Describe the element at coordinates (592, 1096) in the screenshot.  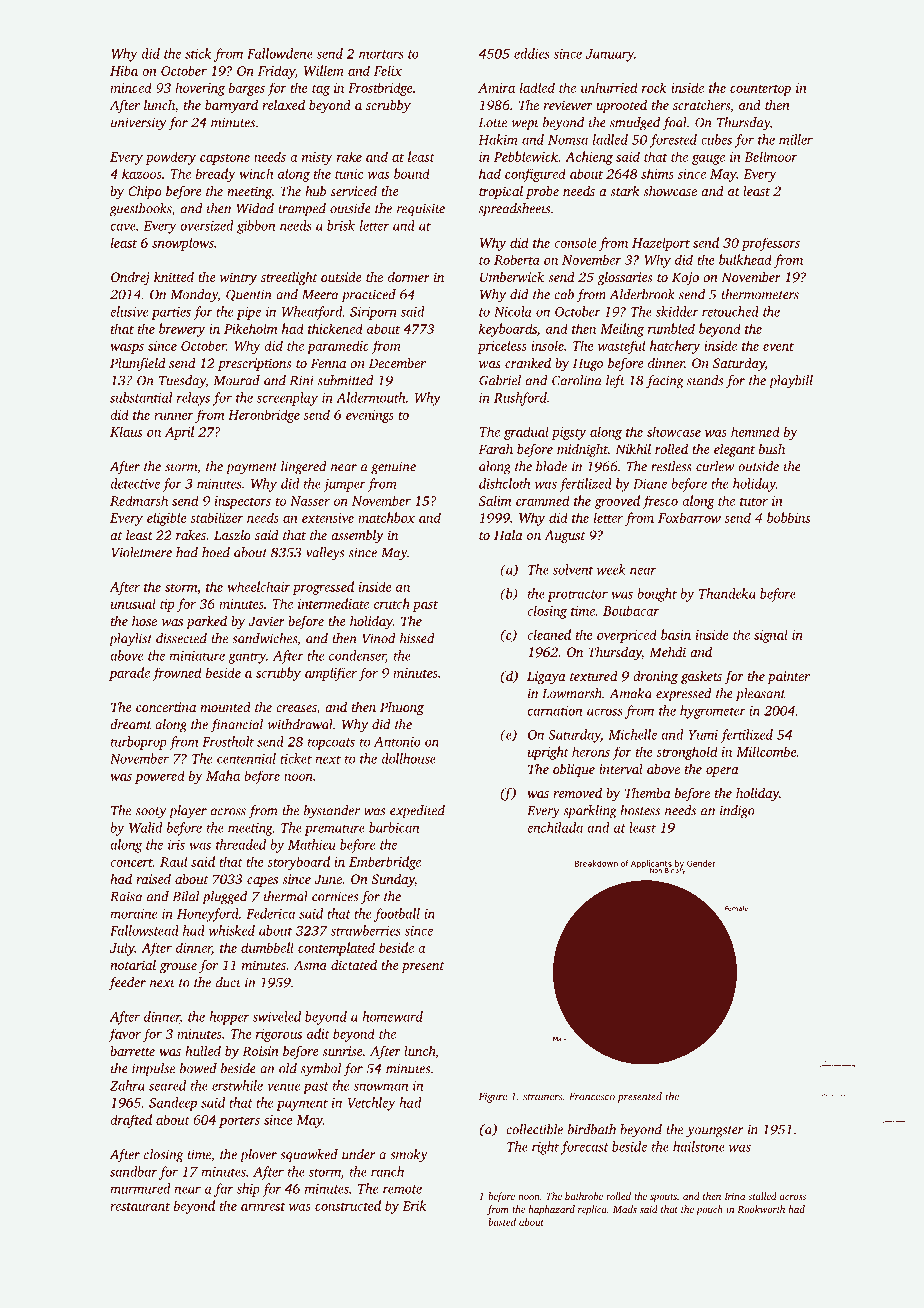
I see `Francesco` at that location.
